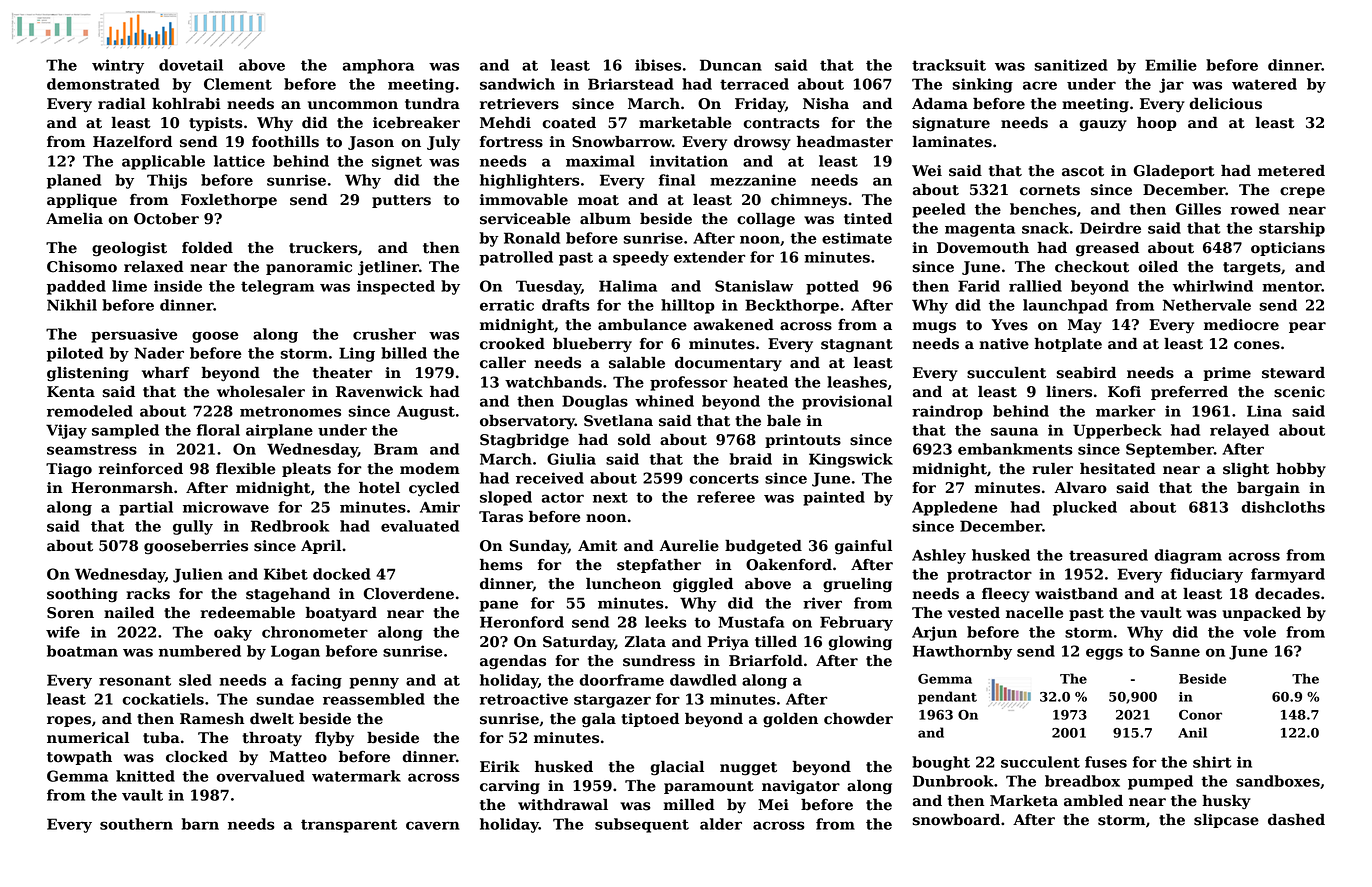  What do you see at coordinates (1200, 715) in the page?
I see `Conor` at bounding box center [1200, 715].
